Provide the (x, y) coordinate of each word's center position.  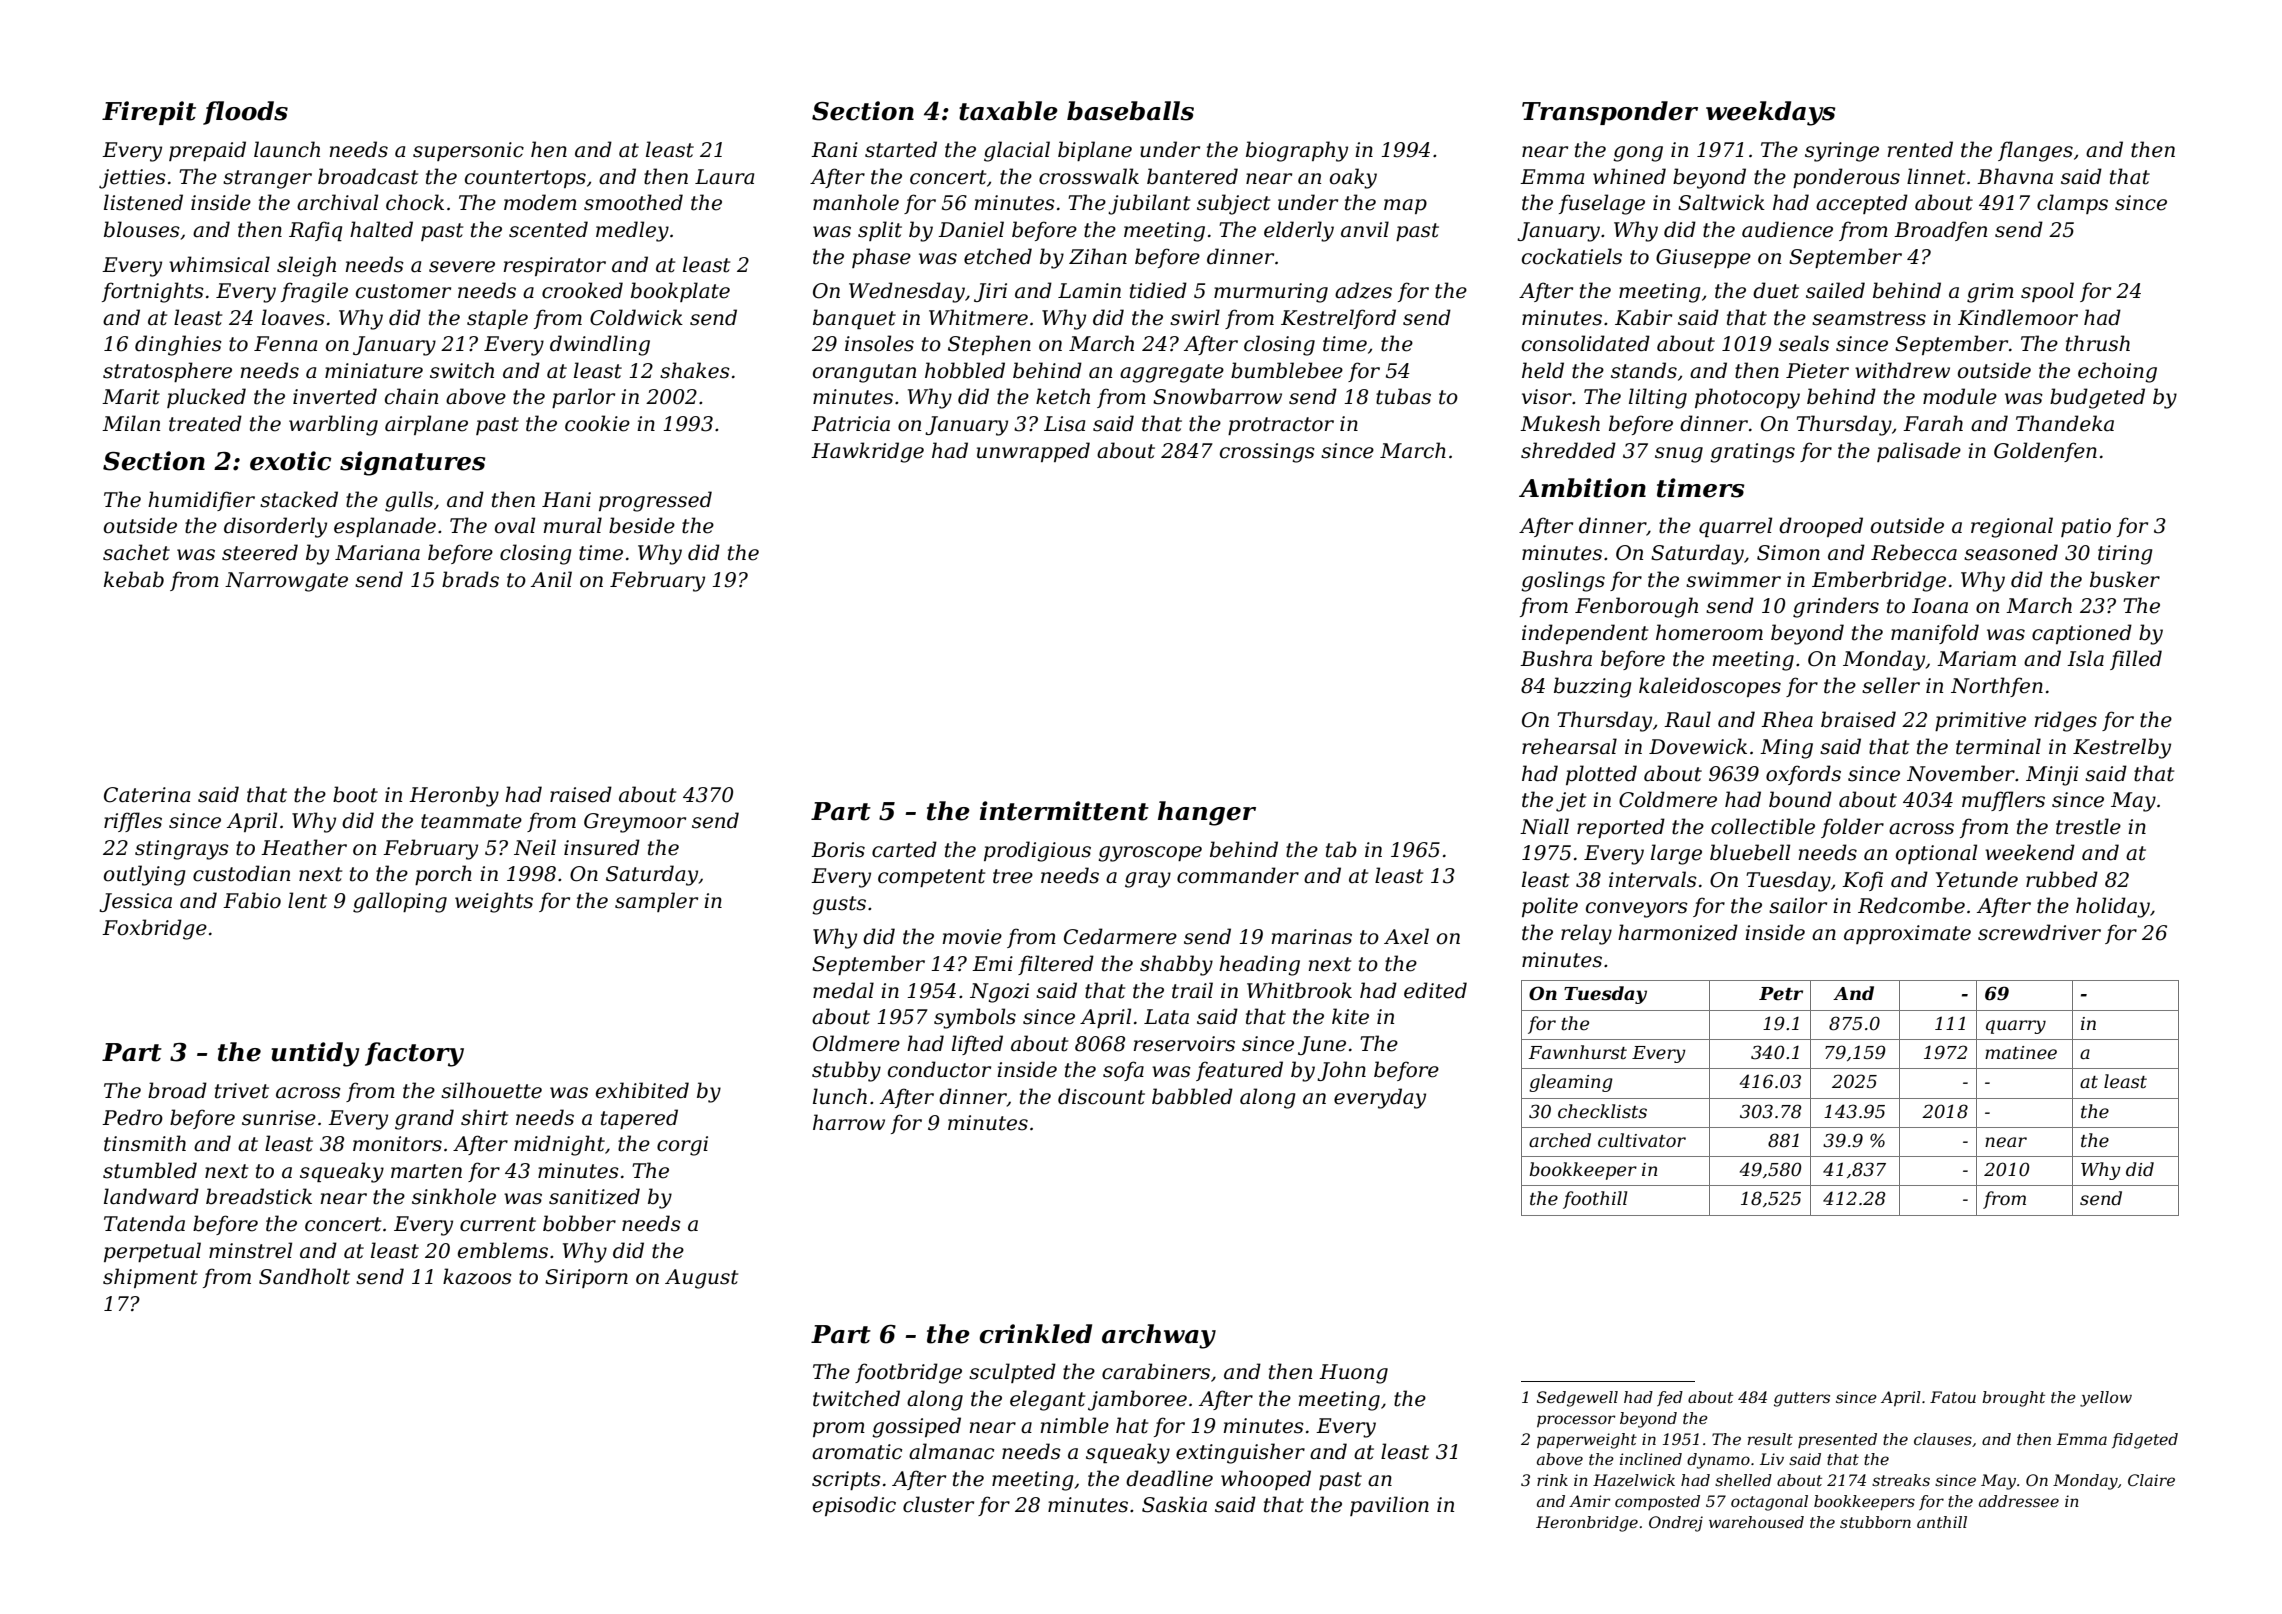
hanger (1207, 813)
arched (1560, 1140)
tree (1013, 876)
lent (307, 900)
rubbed (2062, 879)
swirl (1195, 317)
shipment (150, 1278)
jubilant (1149, 204)
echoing (2117, 372)
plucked (206, 398)
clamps (2072, 204)
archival (337, 202)
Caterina (147, 795)
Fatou (1953, 1397)
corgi (682, 1146)
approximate (1907, 934)
